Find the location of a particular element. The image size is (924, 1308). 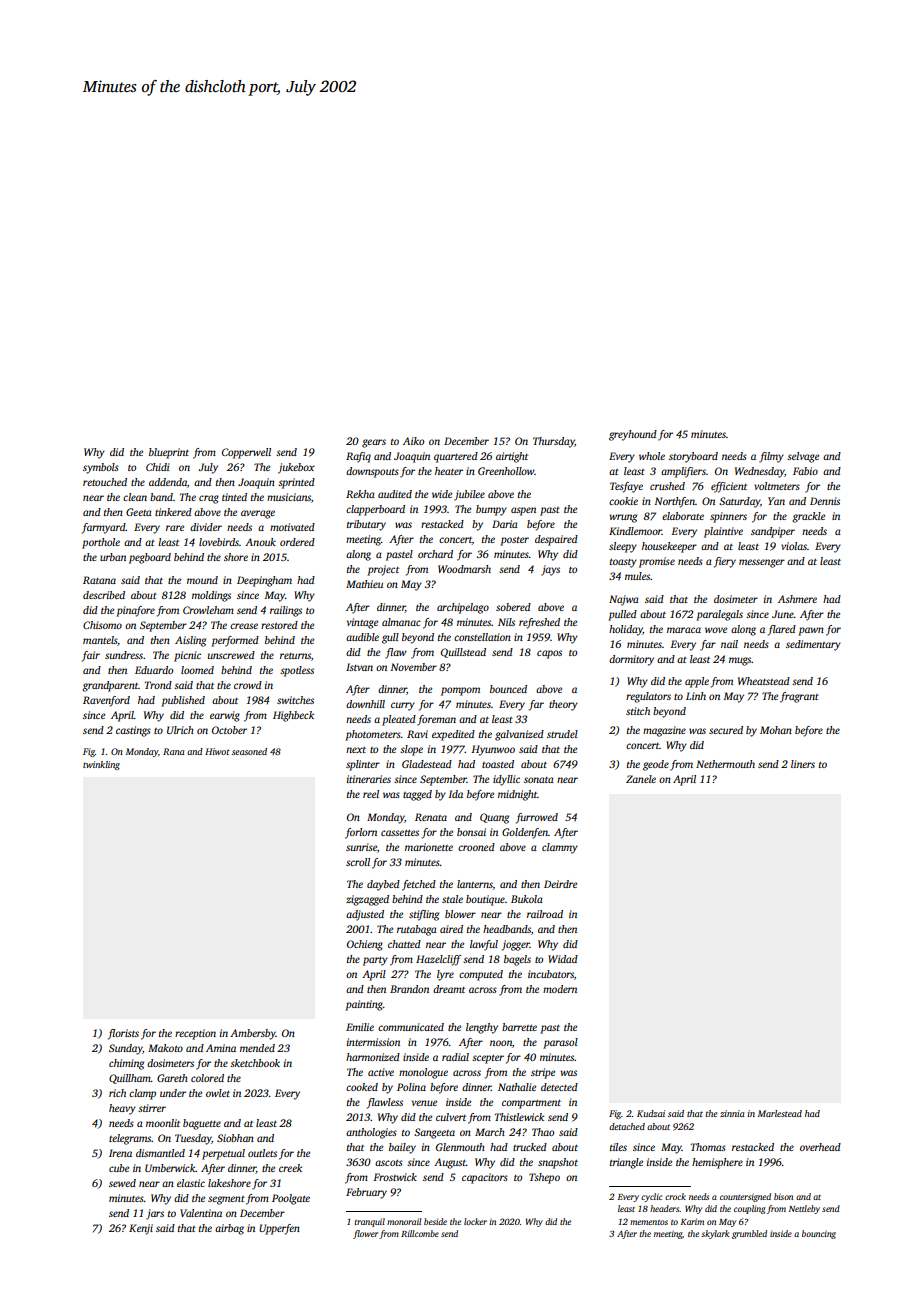

fragrant is located at coordinates (799, 697).
